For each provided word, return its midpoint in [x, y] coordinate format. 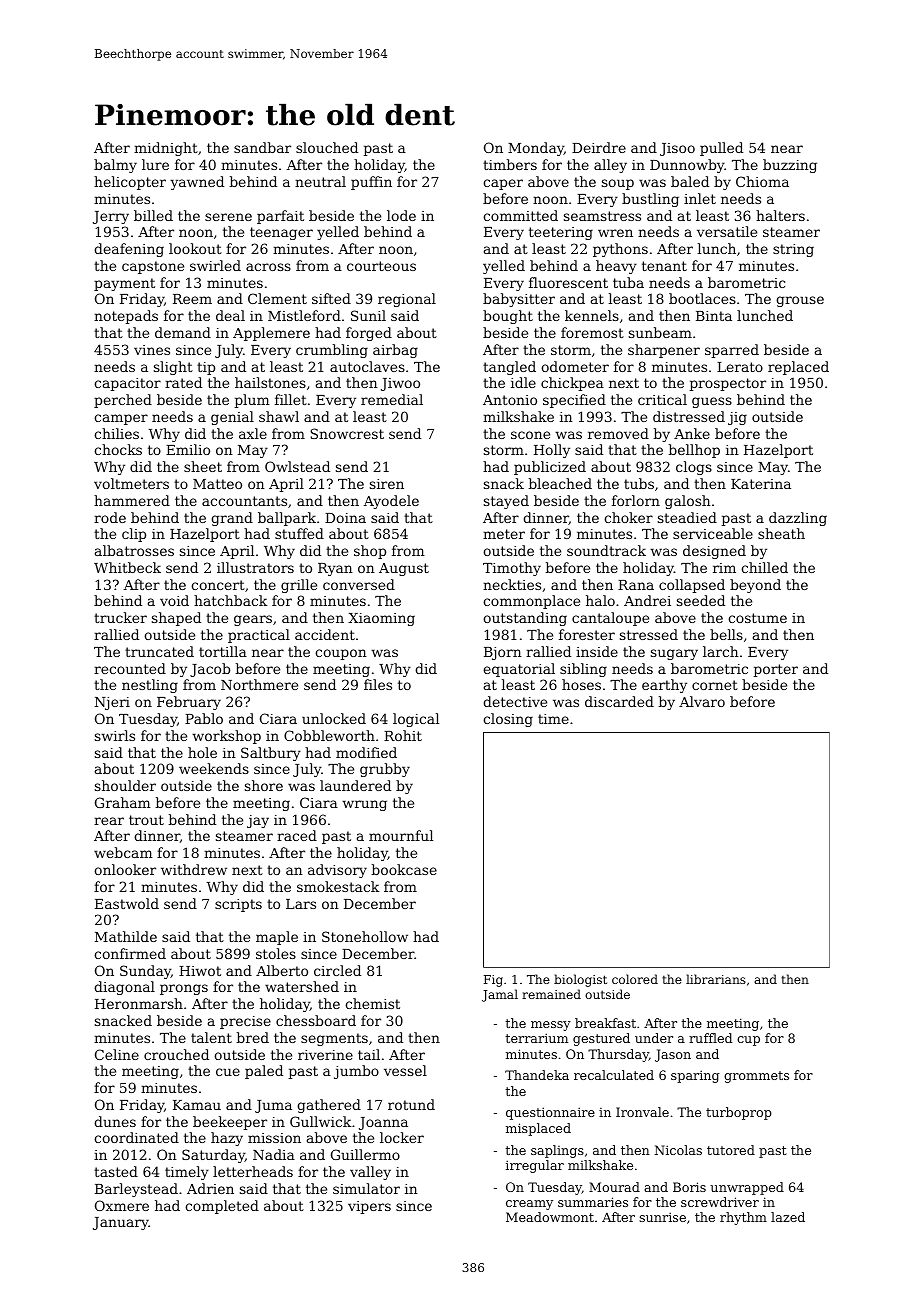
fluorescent [568, 282]
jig [737, 418]
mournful [401, 835]
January [121, 1223]
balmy [115, 166]
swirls [115, 735]
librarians [716, 979]
